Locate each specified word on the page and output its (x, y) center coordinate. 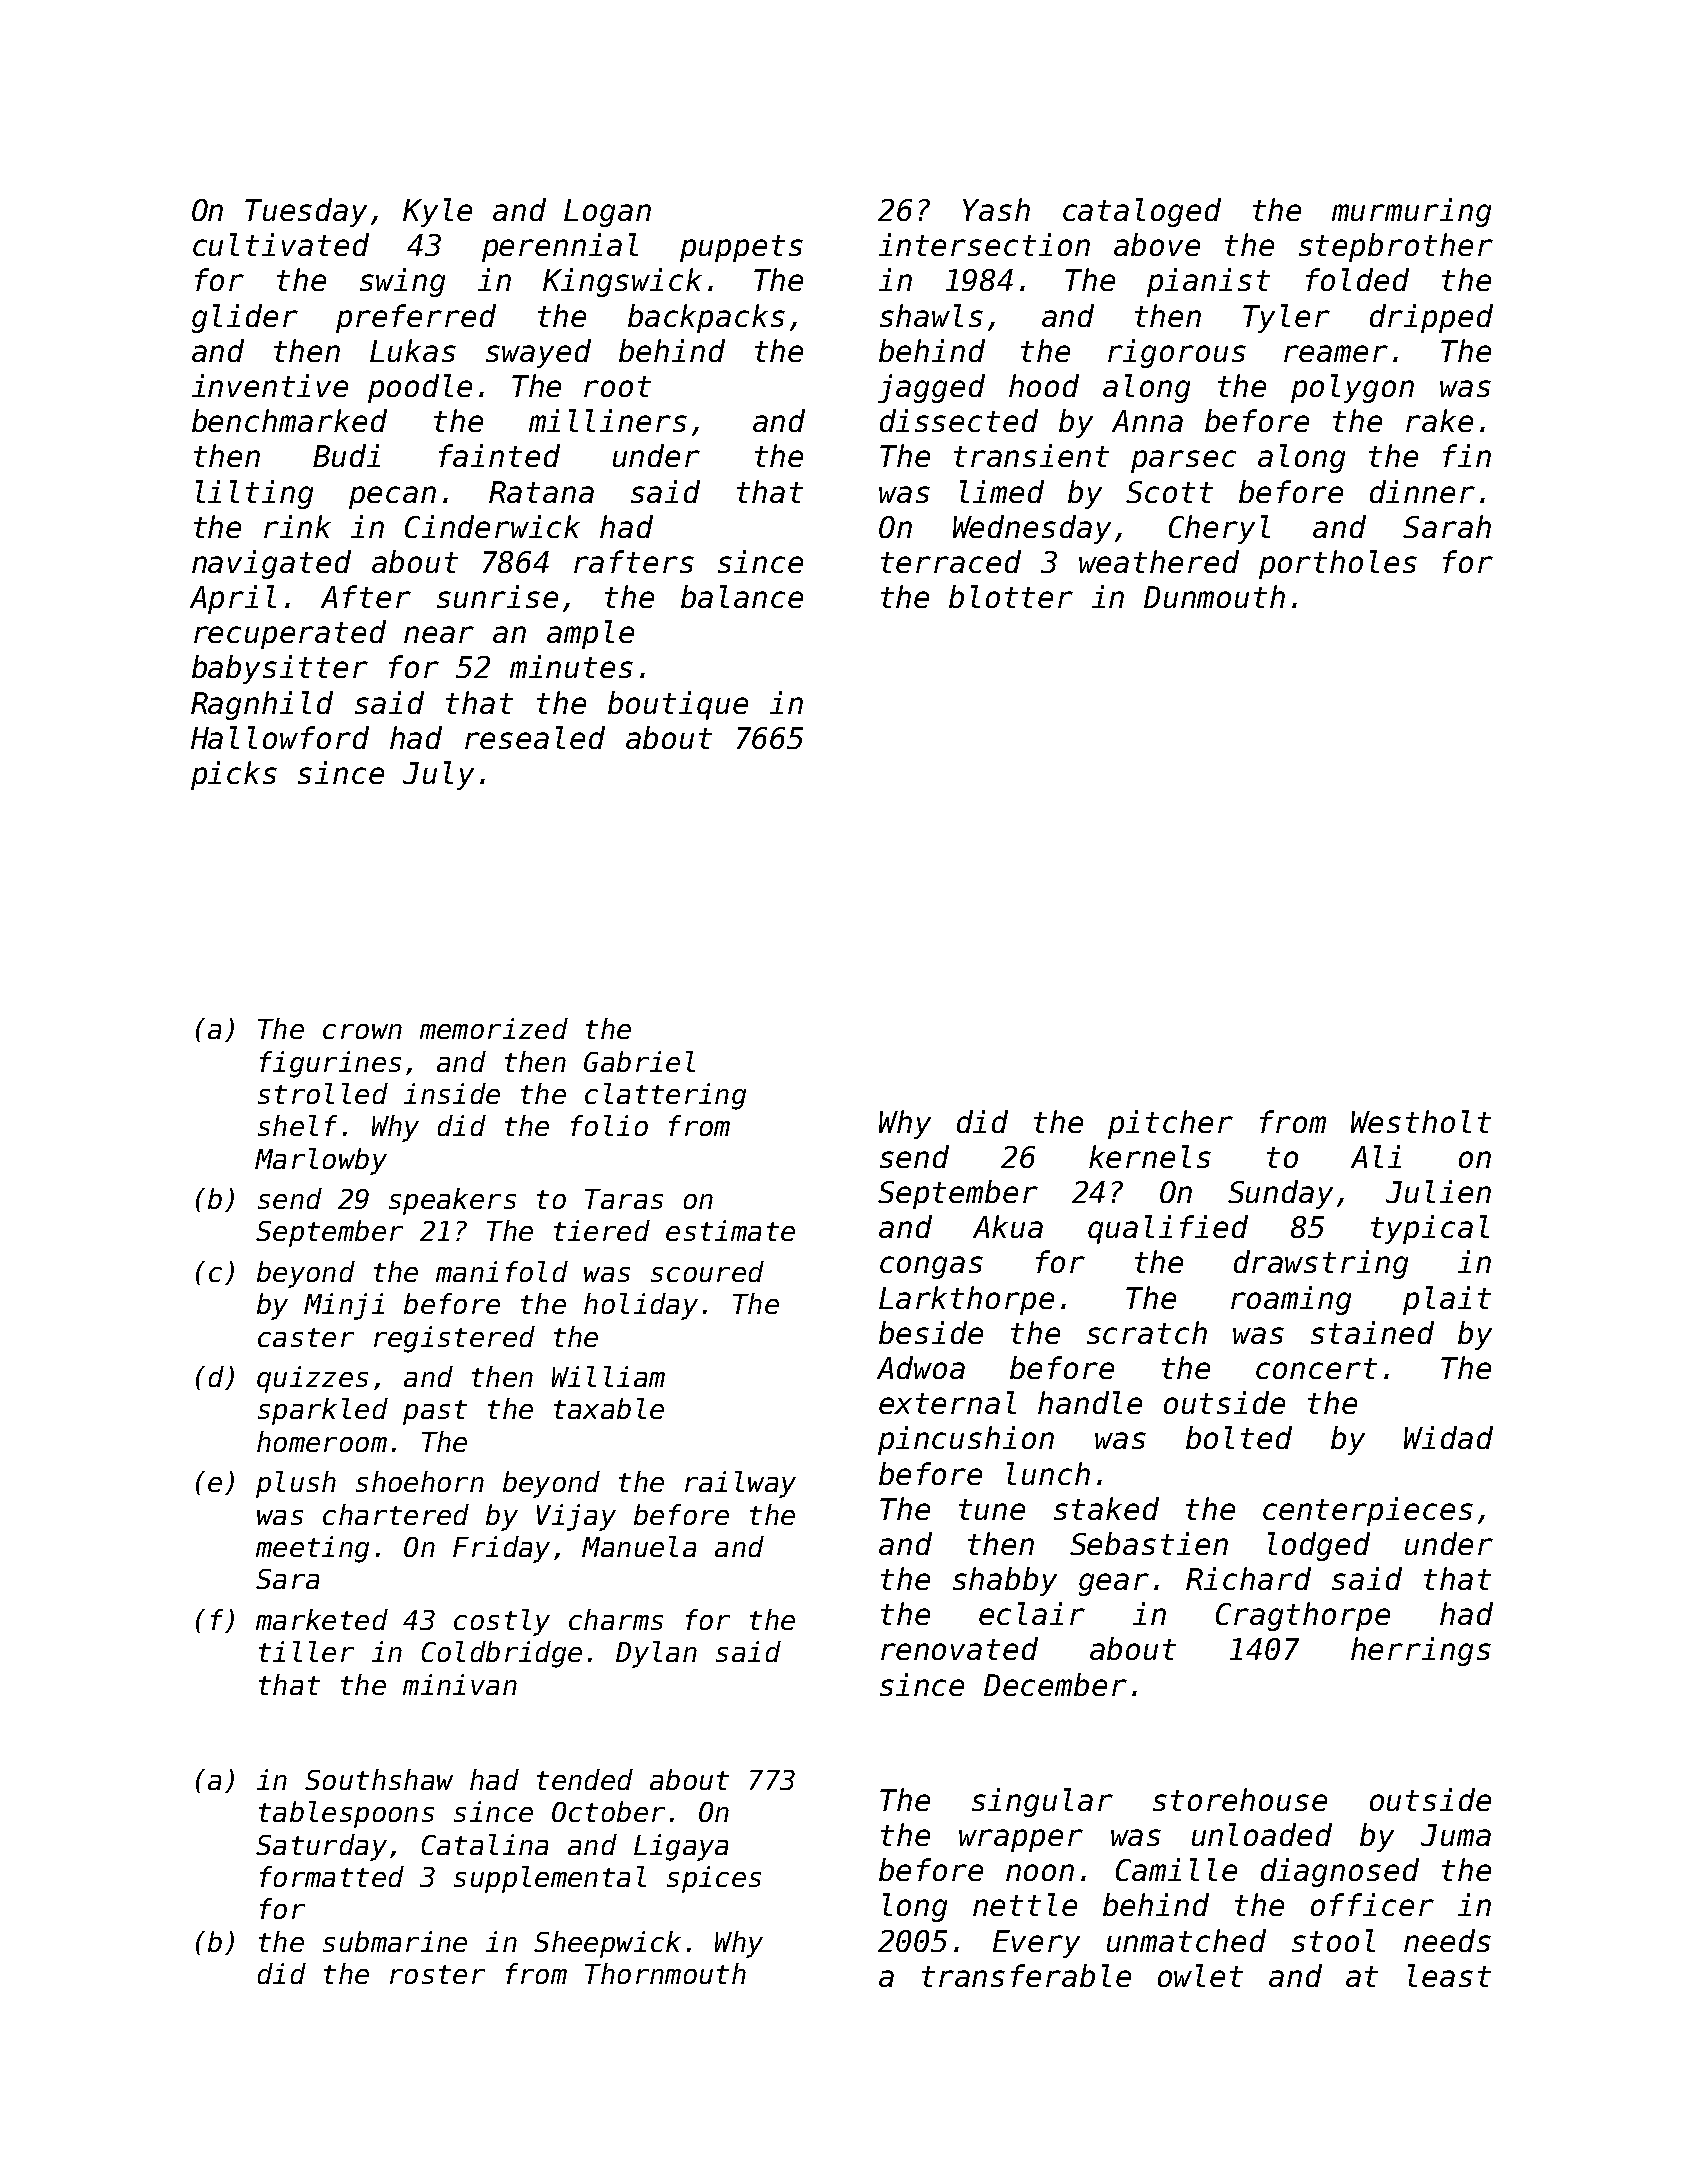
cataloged (1142, 212)
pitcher (1170, 1124)
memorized (494, 1028)
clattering (665, 1096)
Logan (607, 213)
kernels (1150, 1156)
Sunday (1280, 1194)
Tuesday (306, 212)
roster (437, 1974)
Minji (344, 1306)
